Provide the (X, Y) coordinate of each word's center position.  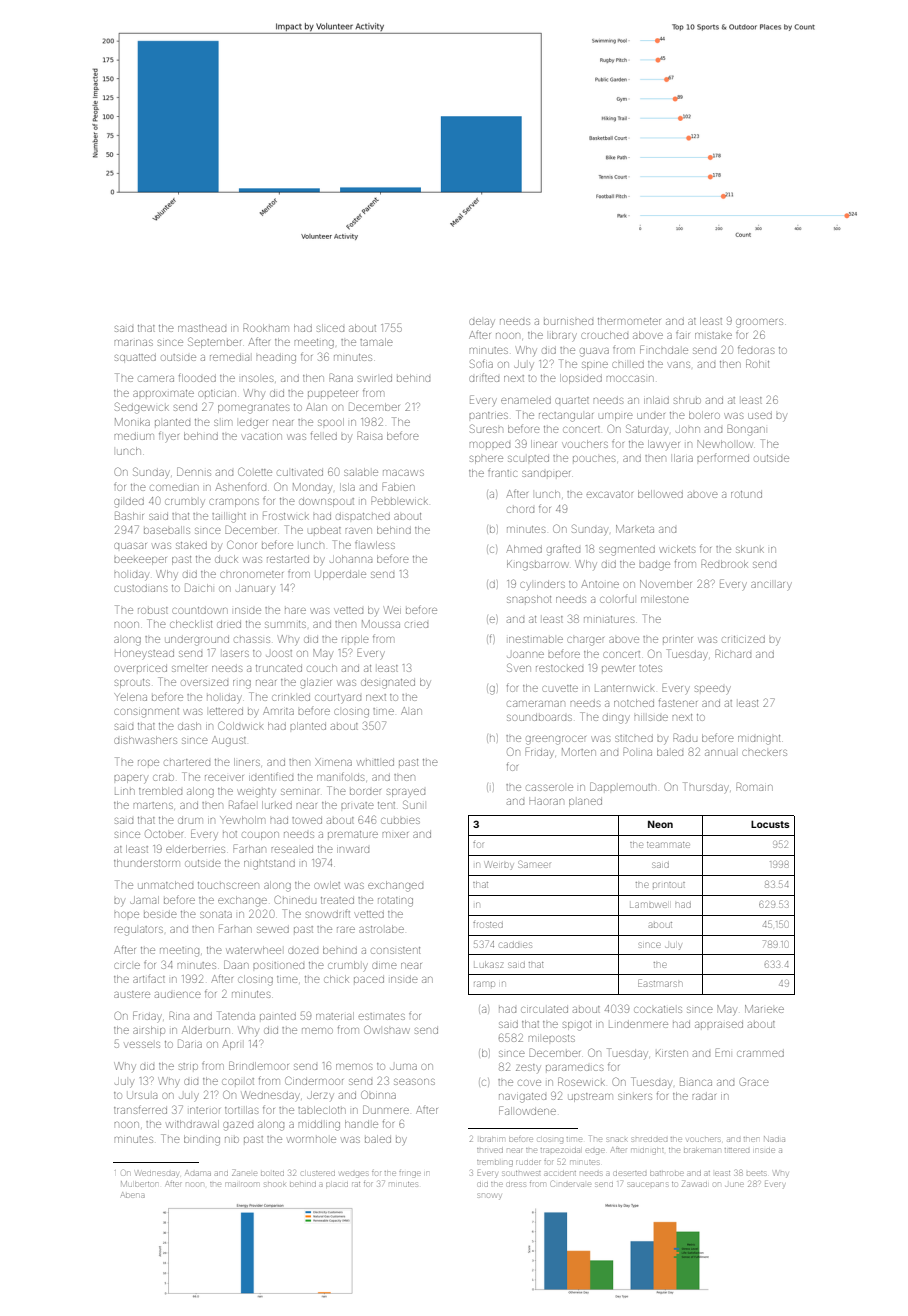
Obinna (378, 1094)
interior (205, 1110)
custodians (140, 588)
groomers (759, 323)
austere (132, 994)
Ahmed (524, 549)
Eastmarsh (659, 983)
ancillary (771, 586)
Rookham (266, 327)
